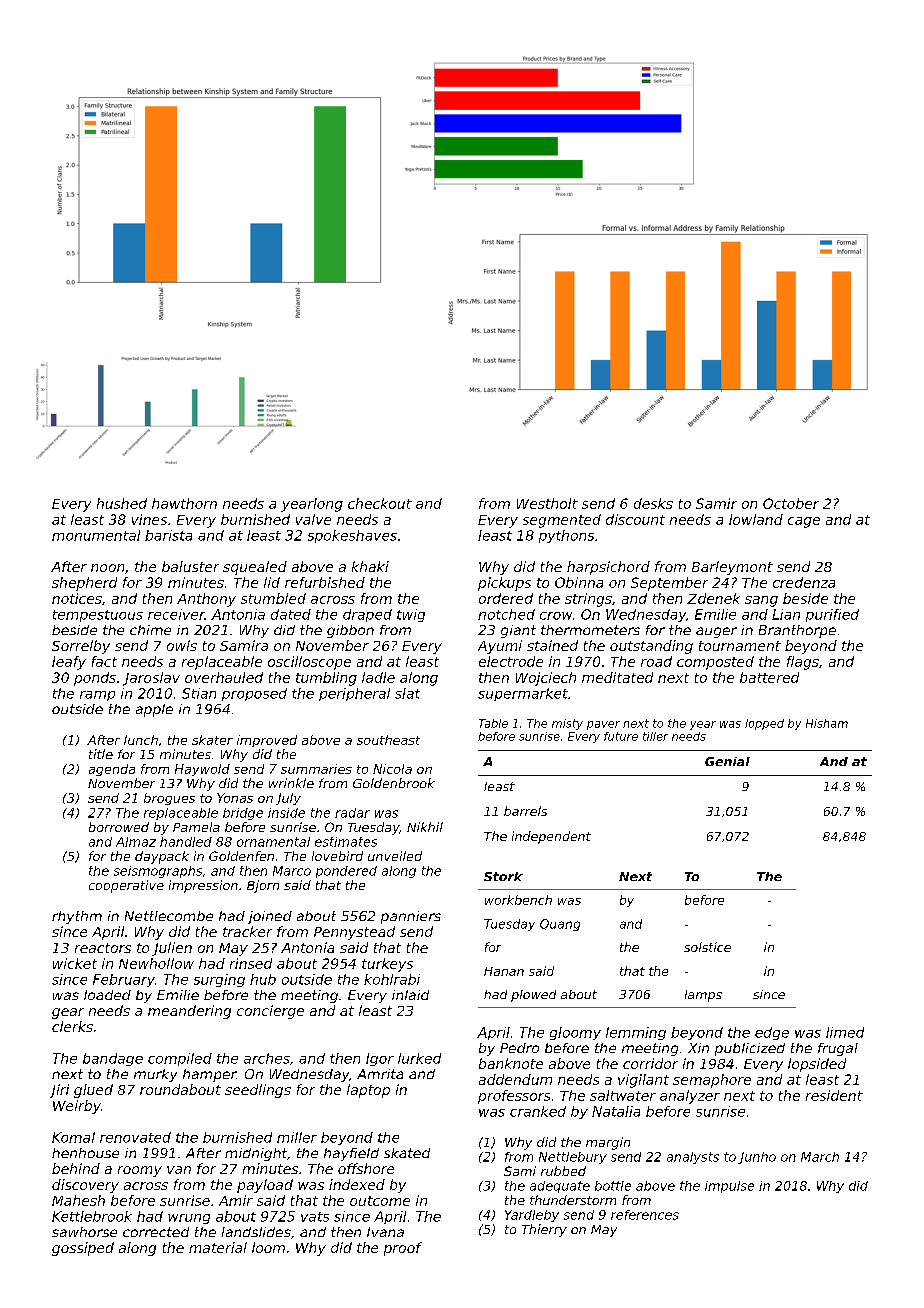 The width and height of the screenshot is (924, 1308). What do you see at coordinates (756, 519) in the screenshot?
I see `lowland` at bounding box center [756, 519].
